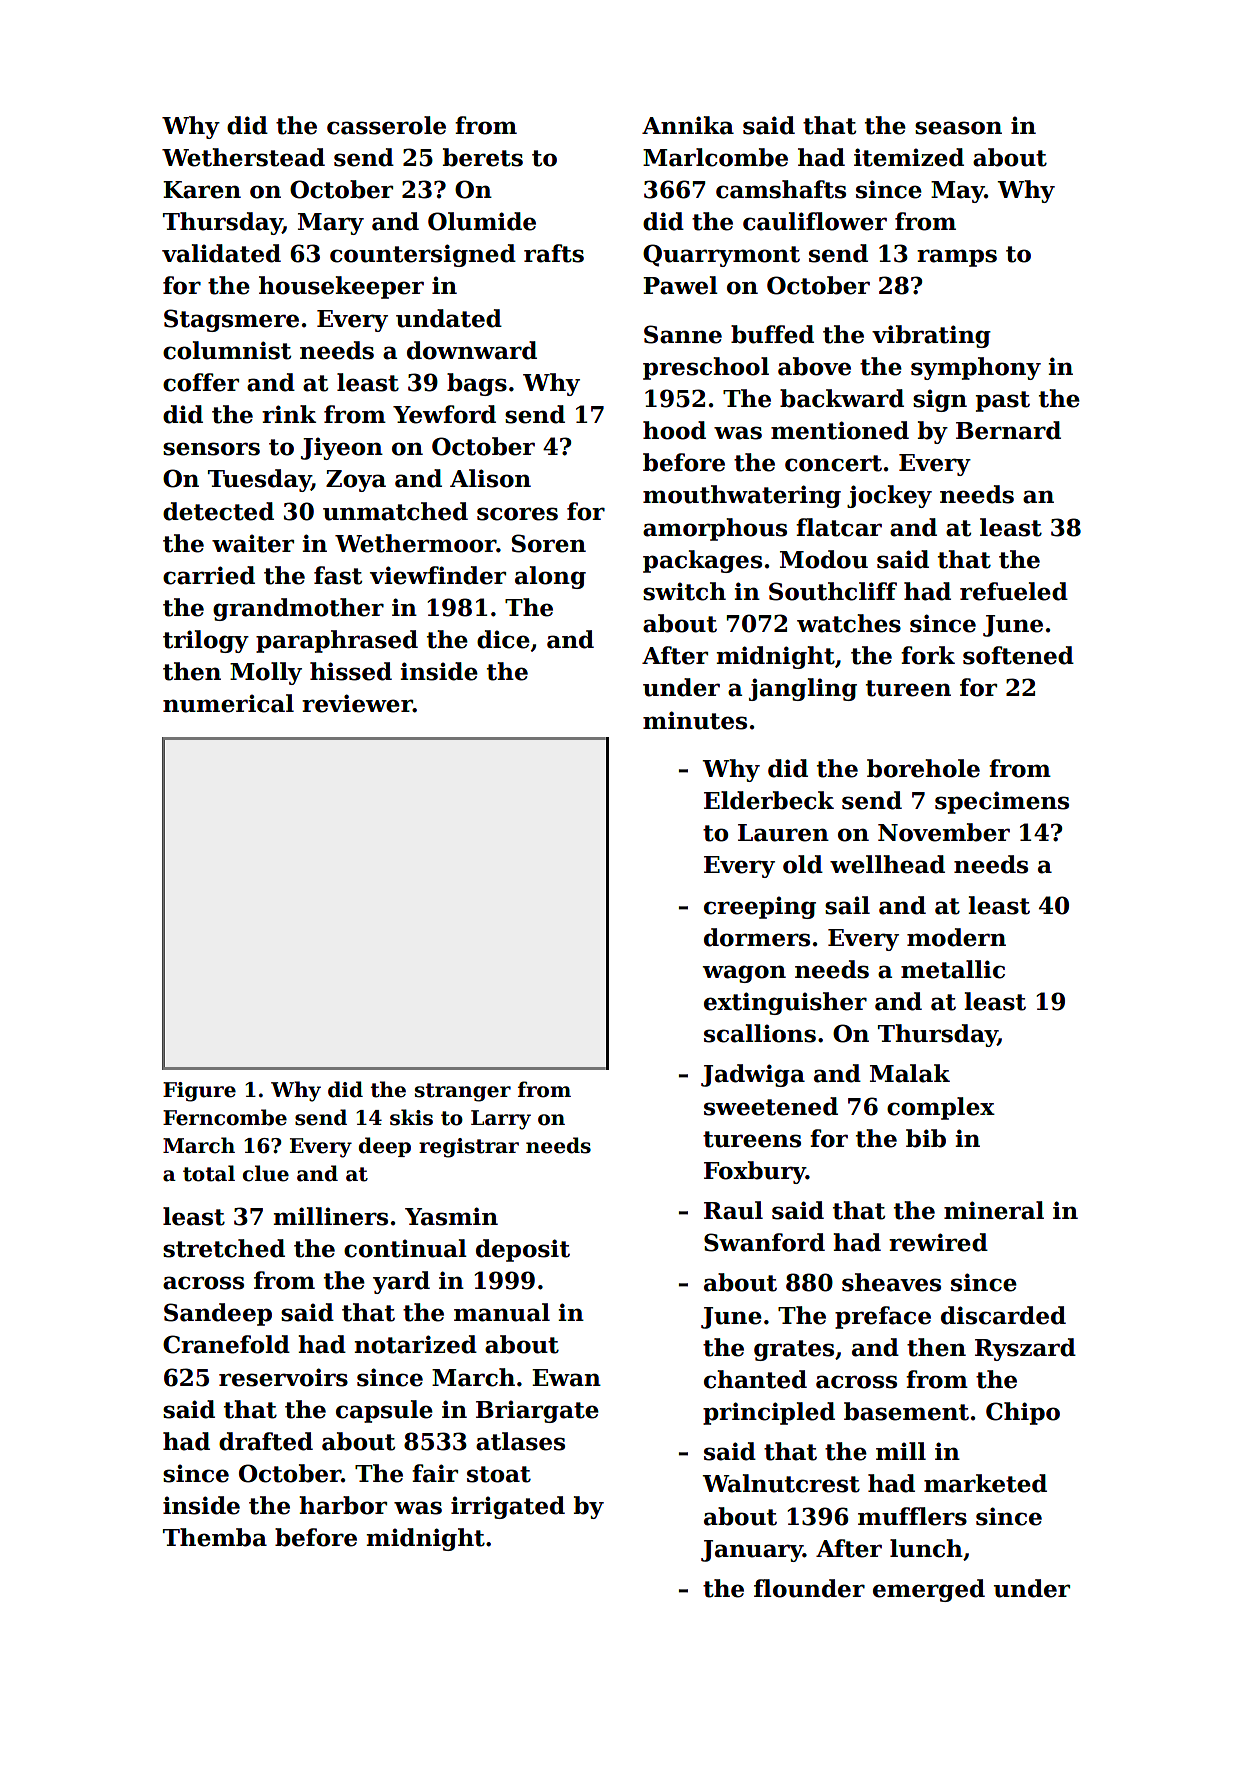  Describe the element at coordinates (764, 1242) in the screenshot. I see `Swanford` at that location.
